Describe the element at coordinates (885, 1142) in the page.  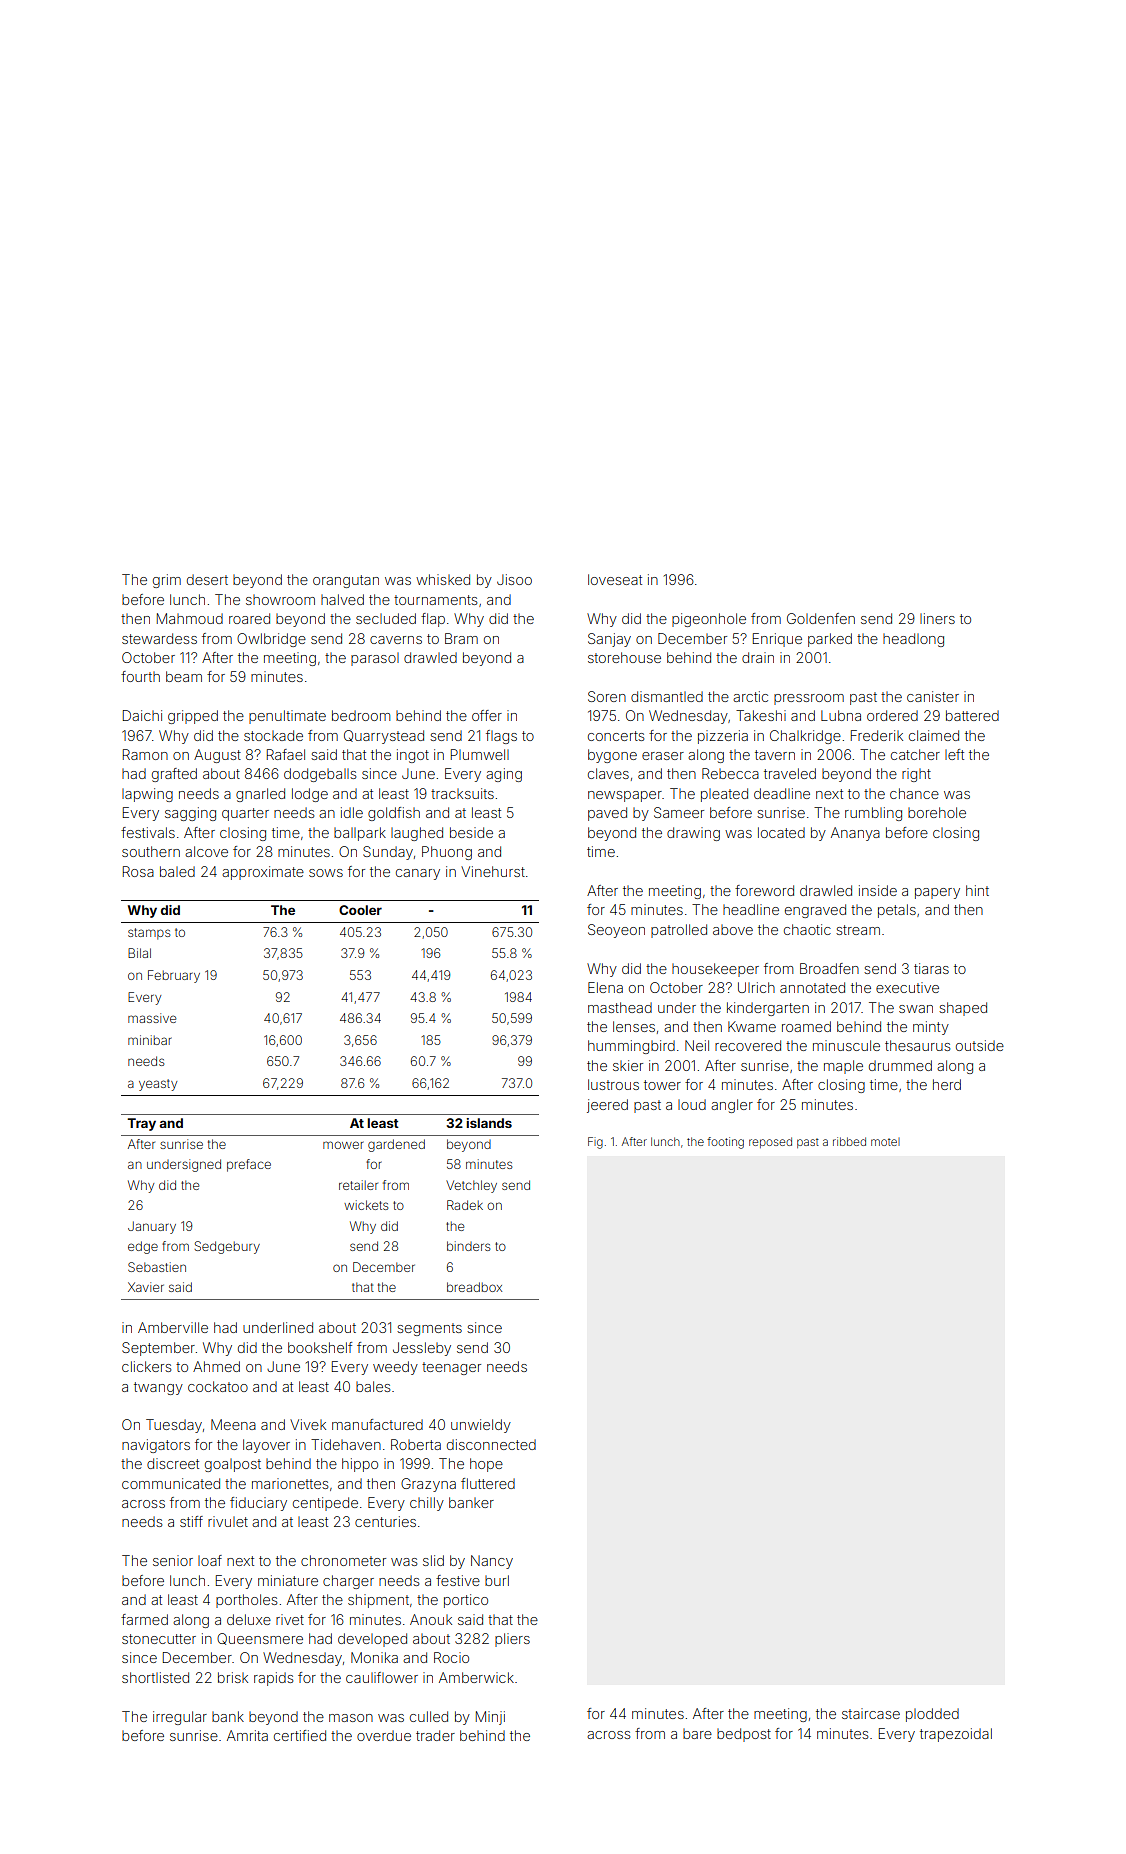
I see `motel` at that location.
